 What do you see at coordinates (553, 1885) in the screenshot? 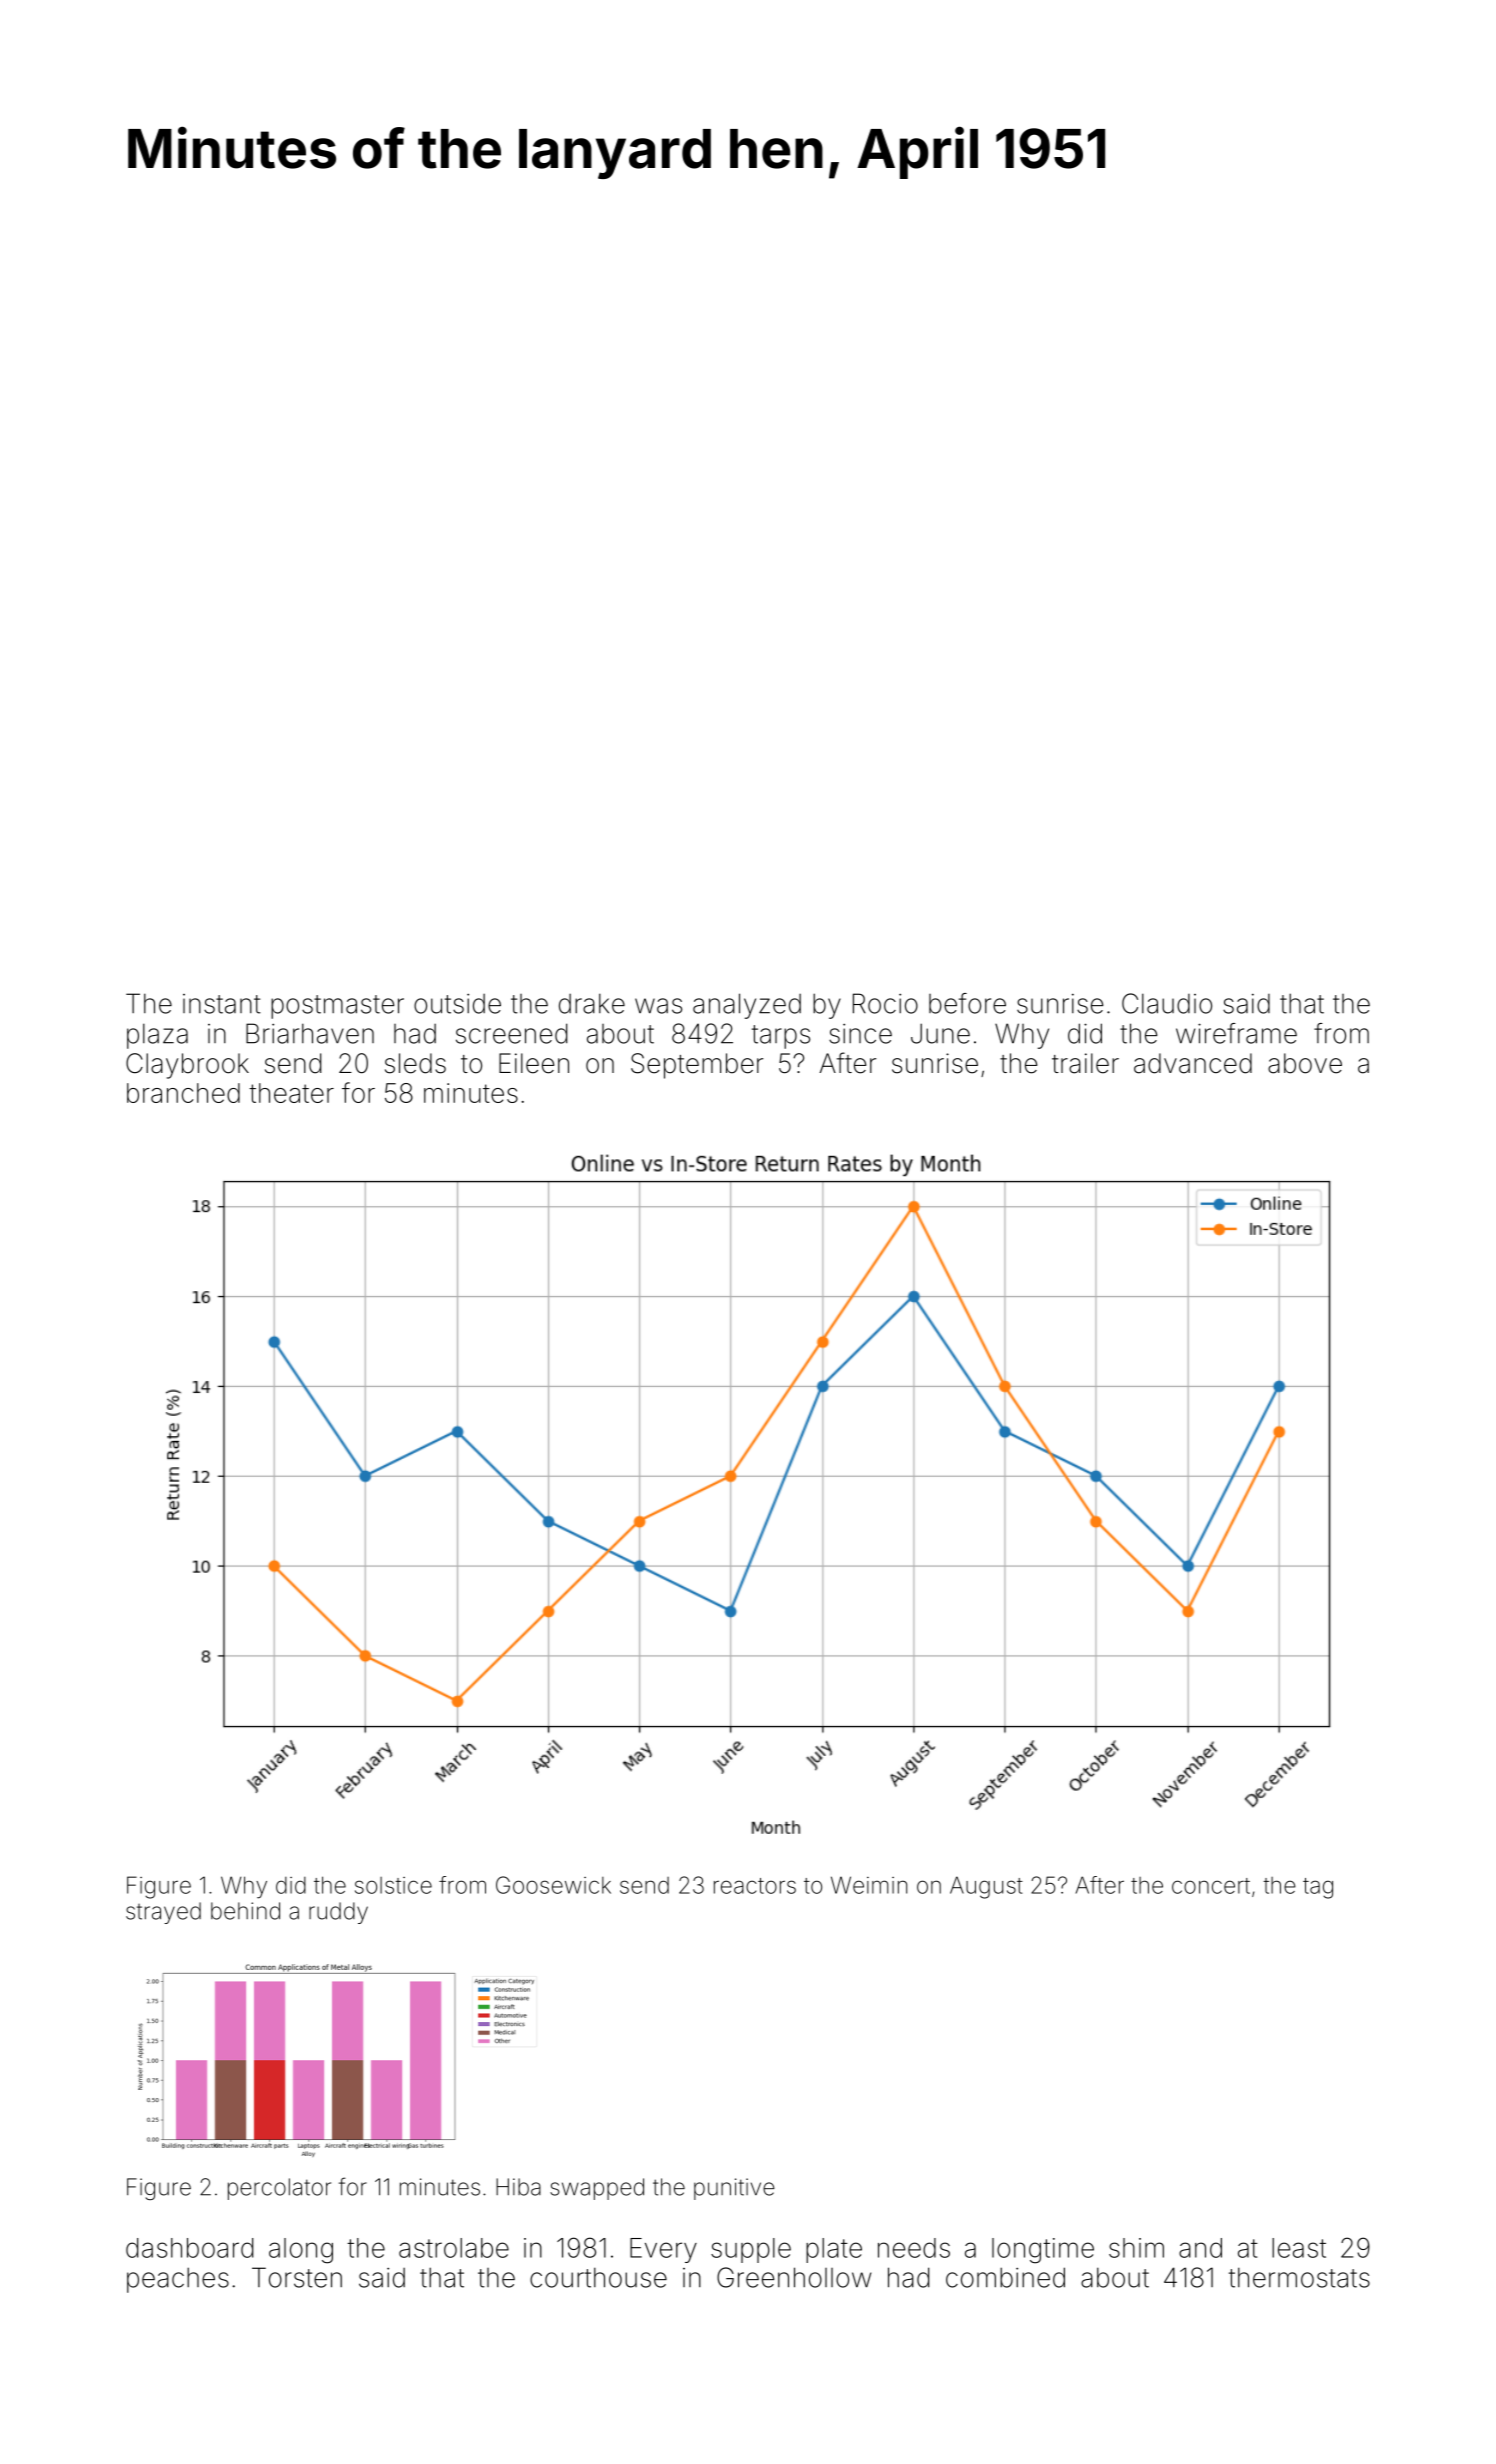
I see `Goosewick` at bounding box center [553, 1885].
